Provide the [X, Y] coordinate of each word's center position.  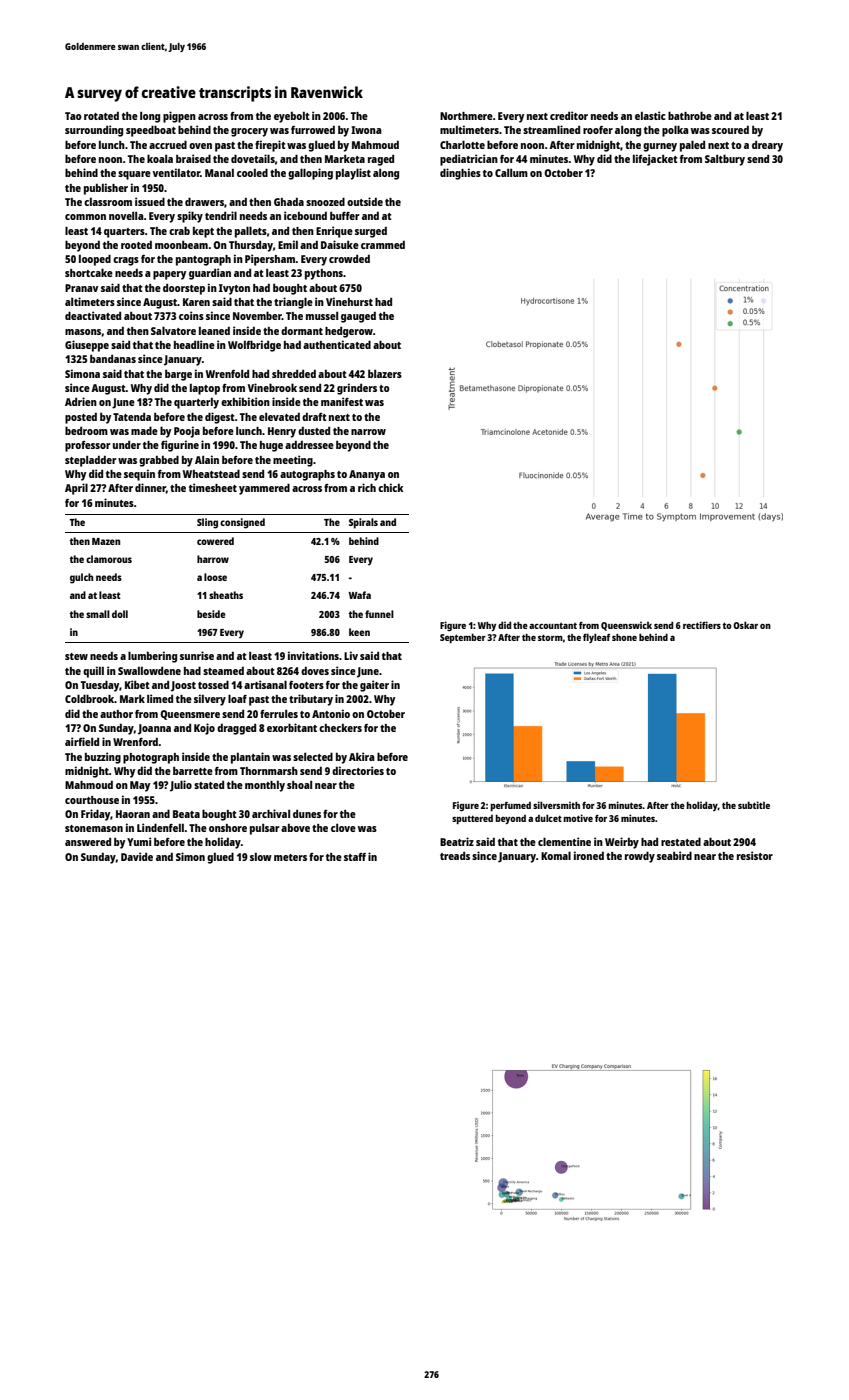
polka [675, 131]
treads [455, 856]
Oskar [745, 625]
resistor [755, 855]
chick [390, 487]
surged [371, 232]
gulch [81, 578]
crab [179, 230]
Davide [137, 856]
